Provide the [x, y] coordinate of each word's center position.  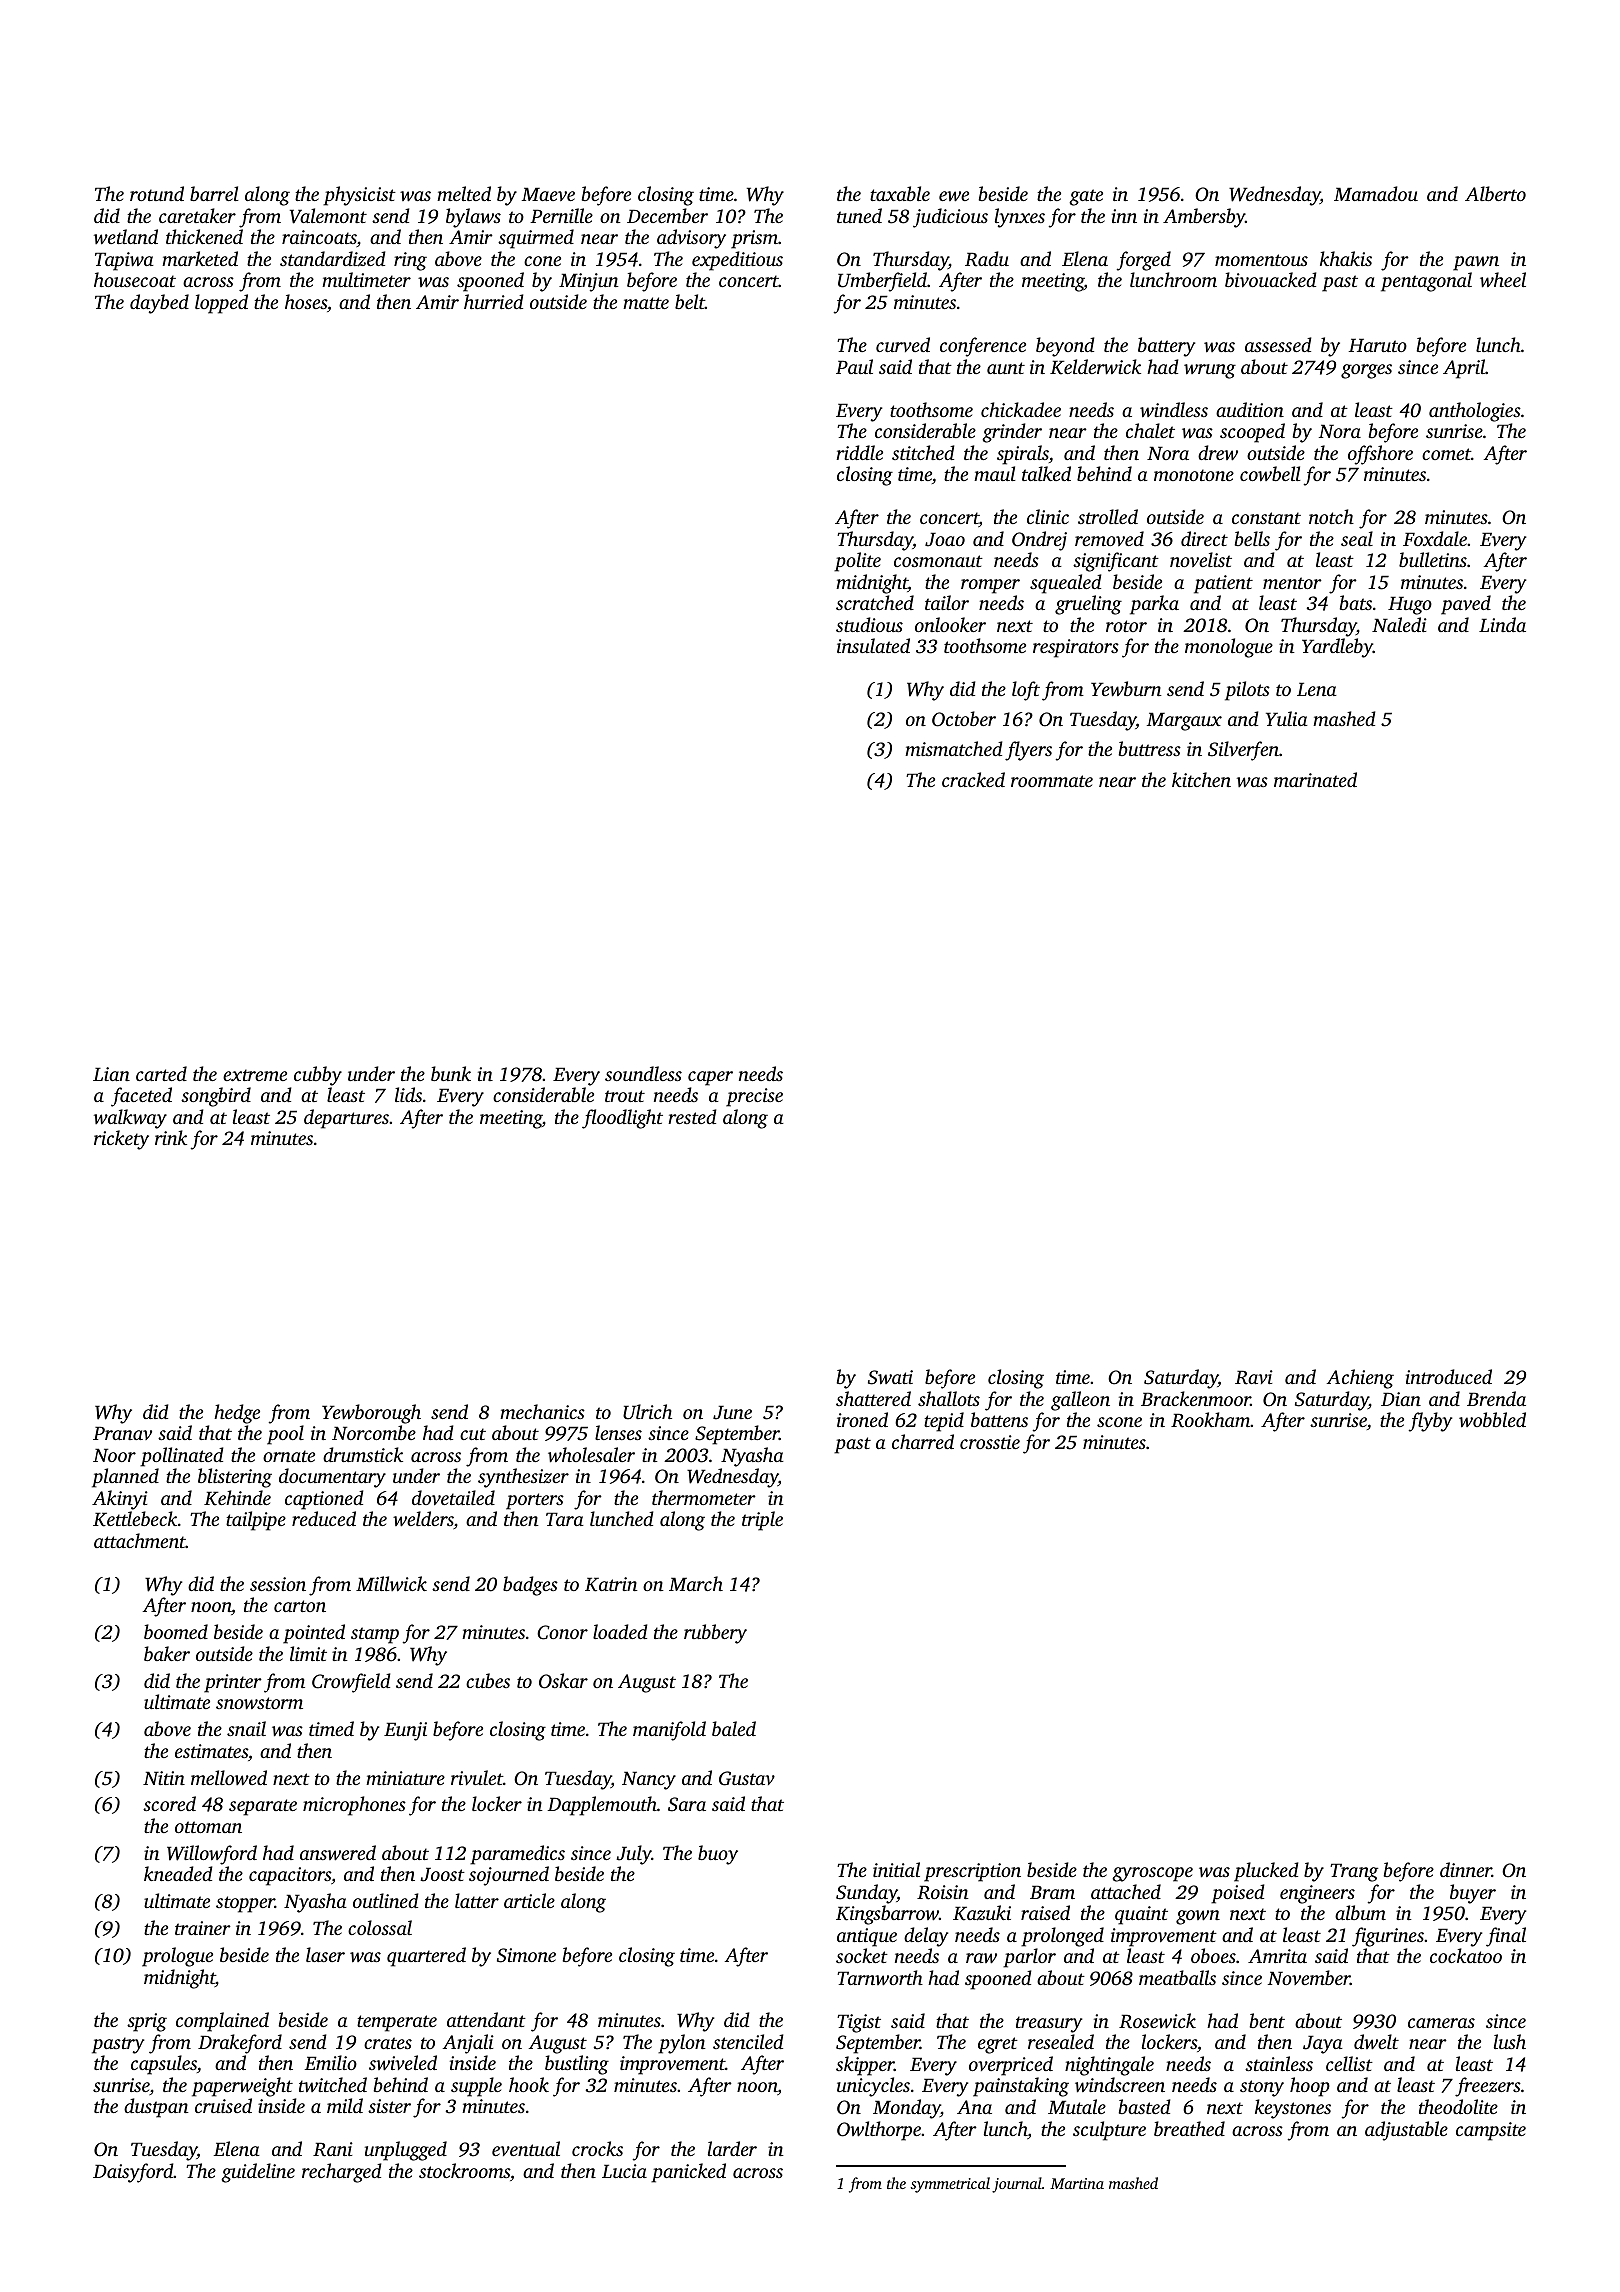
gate [1086, 197]
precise [754, 1097]
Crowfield [351, 1683]
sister [389, 2106]
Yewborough [371, 1414]
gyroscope [1152, 1874]
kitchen [1201, 779]
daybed [159, 304]
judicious [950, 218]
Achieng [1360, 1379]
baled [734, 1728]
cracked [973, 779]
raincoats [319, 238]
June [732, 1412]
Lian [111, 1074]
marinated [1315, 779]
